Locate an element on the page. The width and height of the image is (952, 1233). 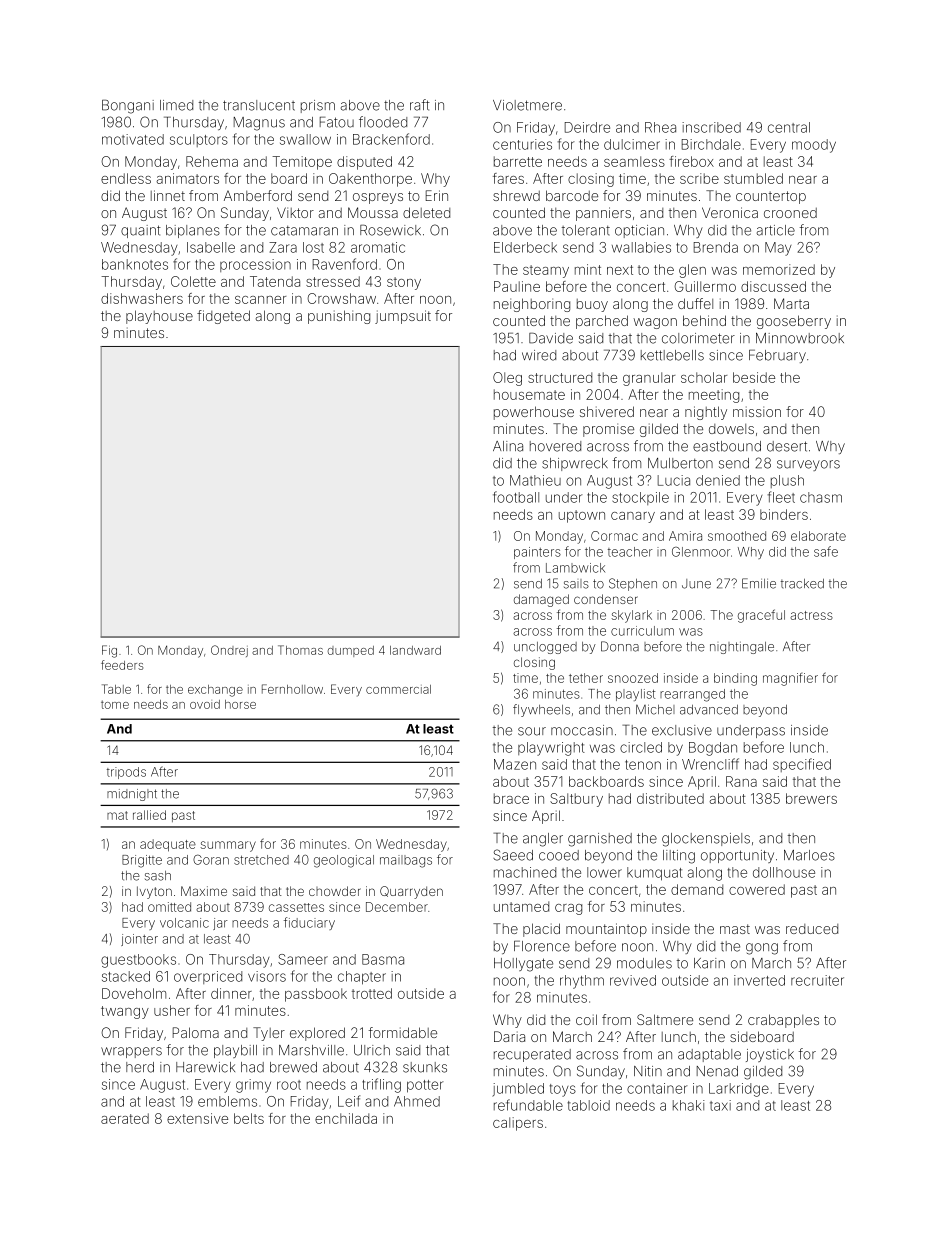
central is located at coordinates (789, 127).
